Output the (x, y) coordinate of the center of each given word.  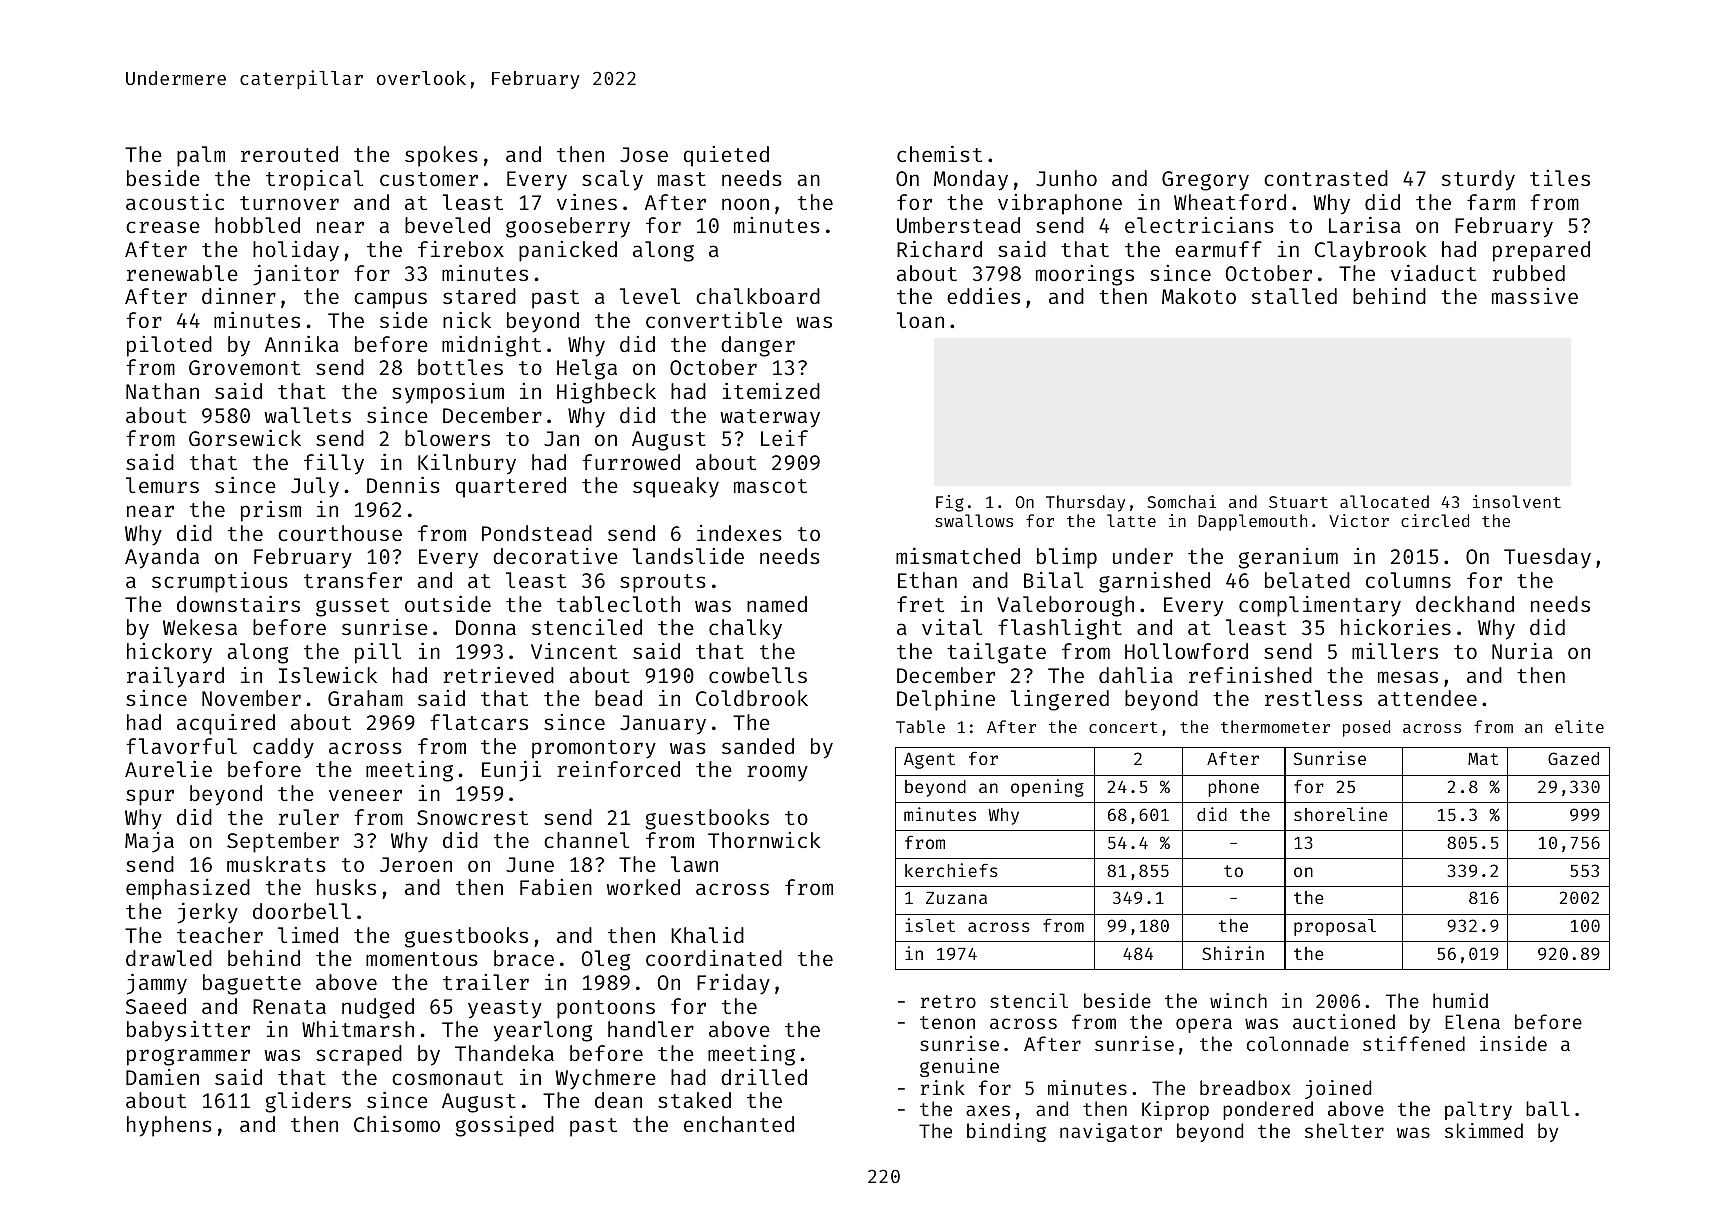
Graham (365, 698)
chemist (939, 153)
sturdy (1478, 180)
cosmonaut (447, 1078)
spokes (441, 156)
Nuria (1522, 651)
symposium (448, 393)
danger (758, 346)
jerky (207, 913)
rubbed (1529, 273)
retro (948, 1001)
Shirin (1233, 953)
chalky (745, 629)
